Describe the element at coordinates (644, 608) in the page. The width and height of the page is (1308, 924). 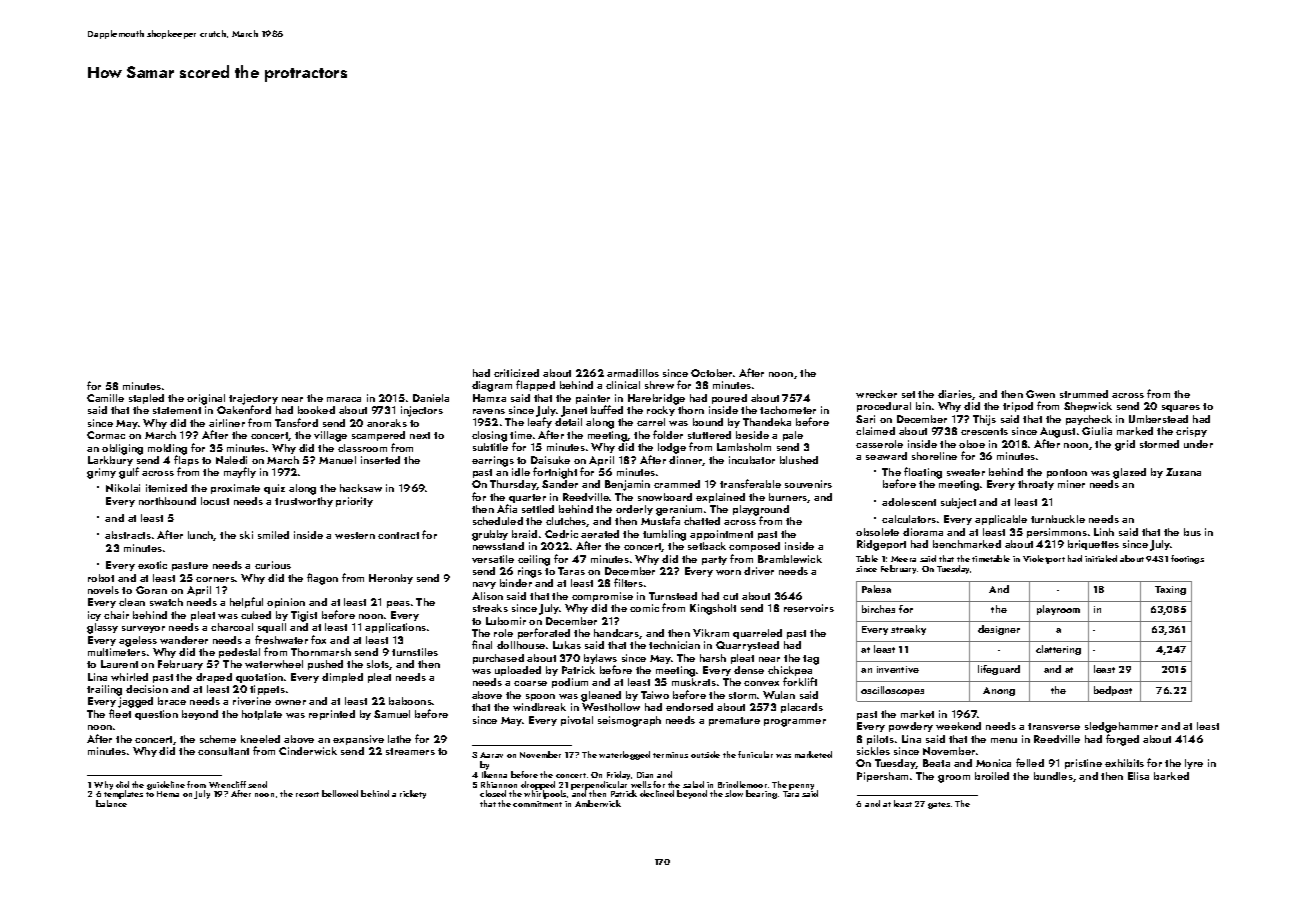
I see `comic` at that location.
